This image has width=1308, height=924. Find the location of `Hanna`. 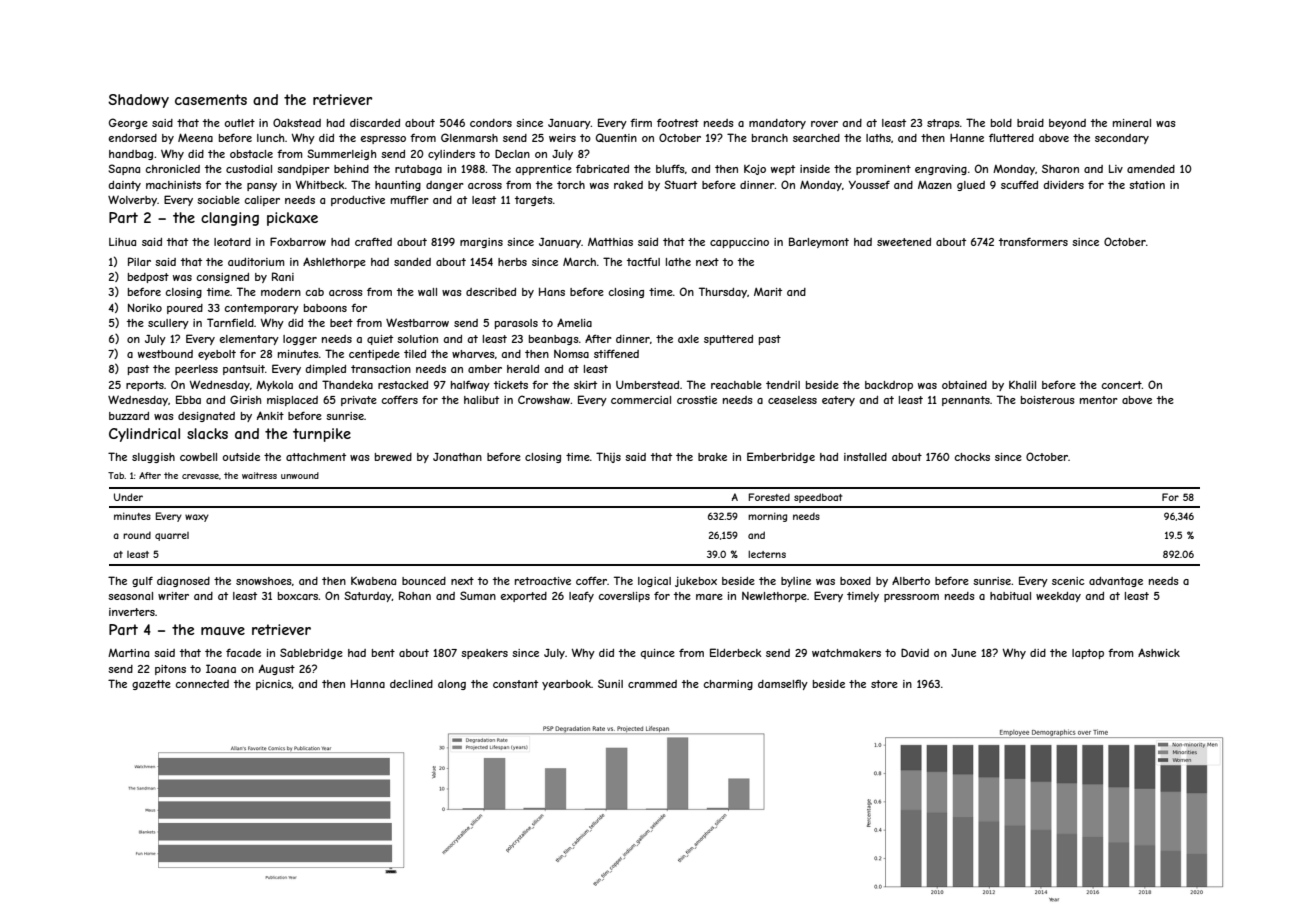

Hanna is located at coordinates (368, 684).
